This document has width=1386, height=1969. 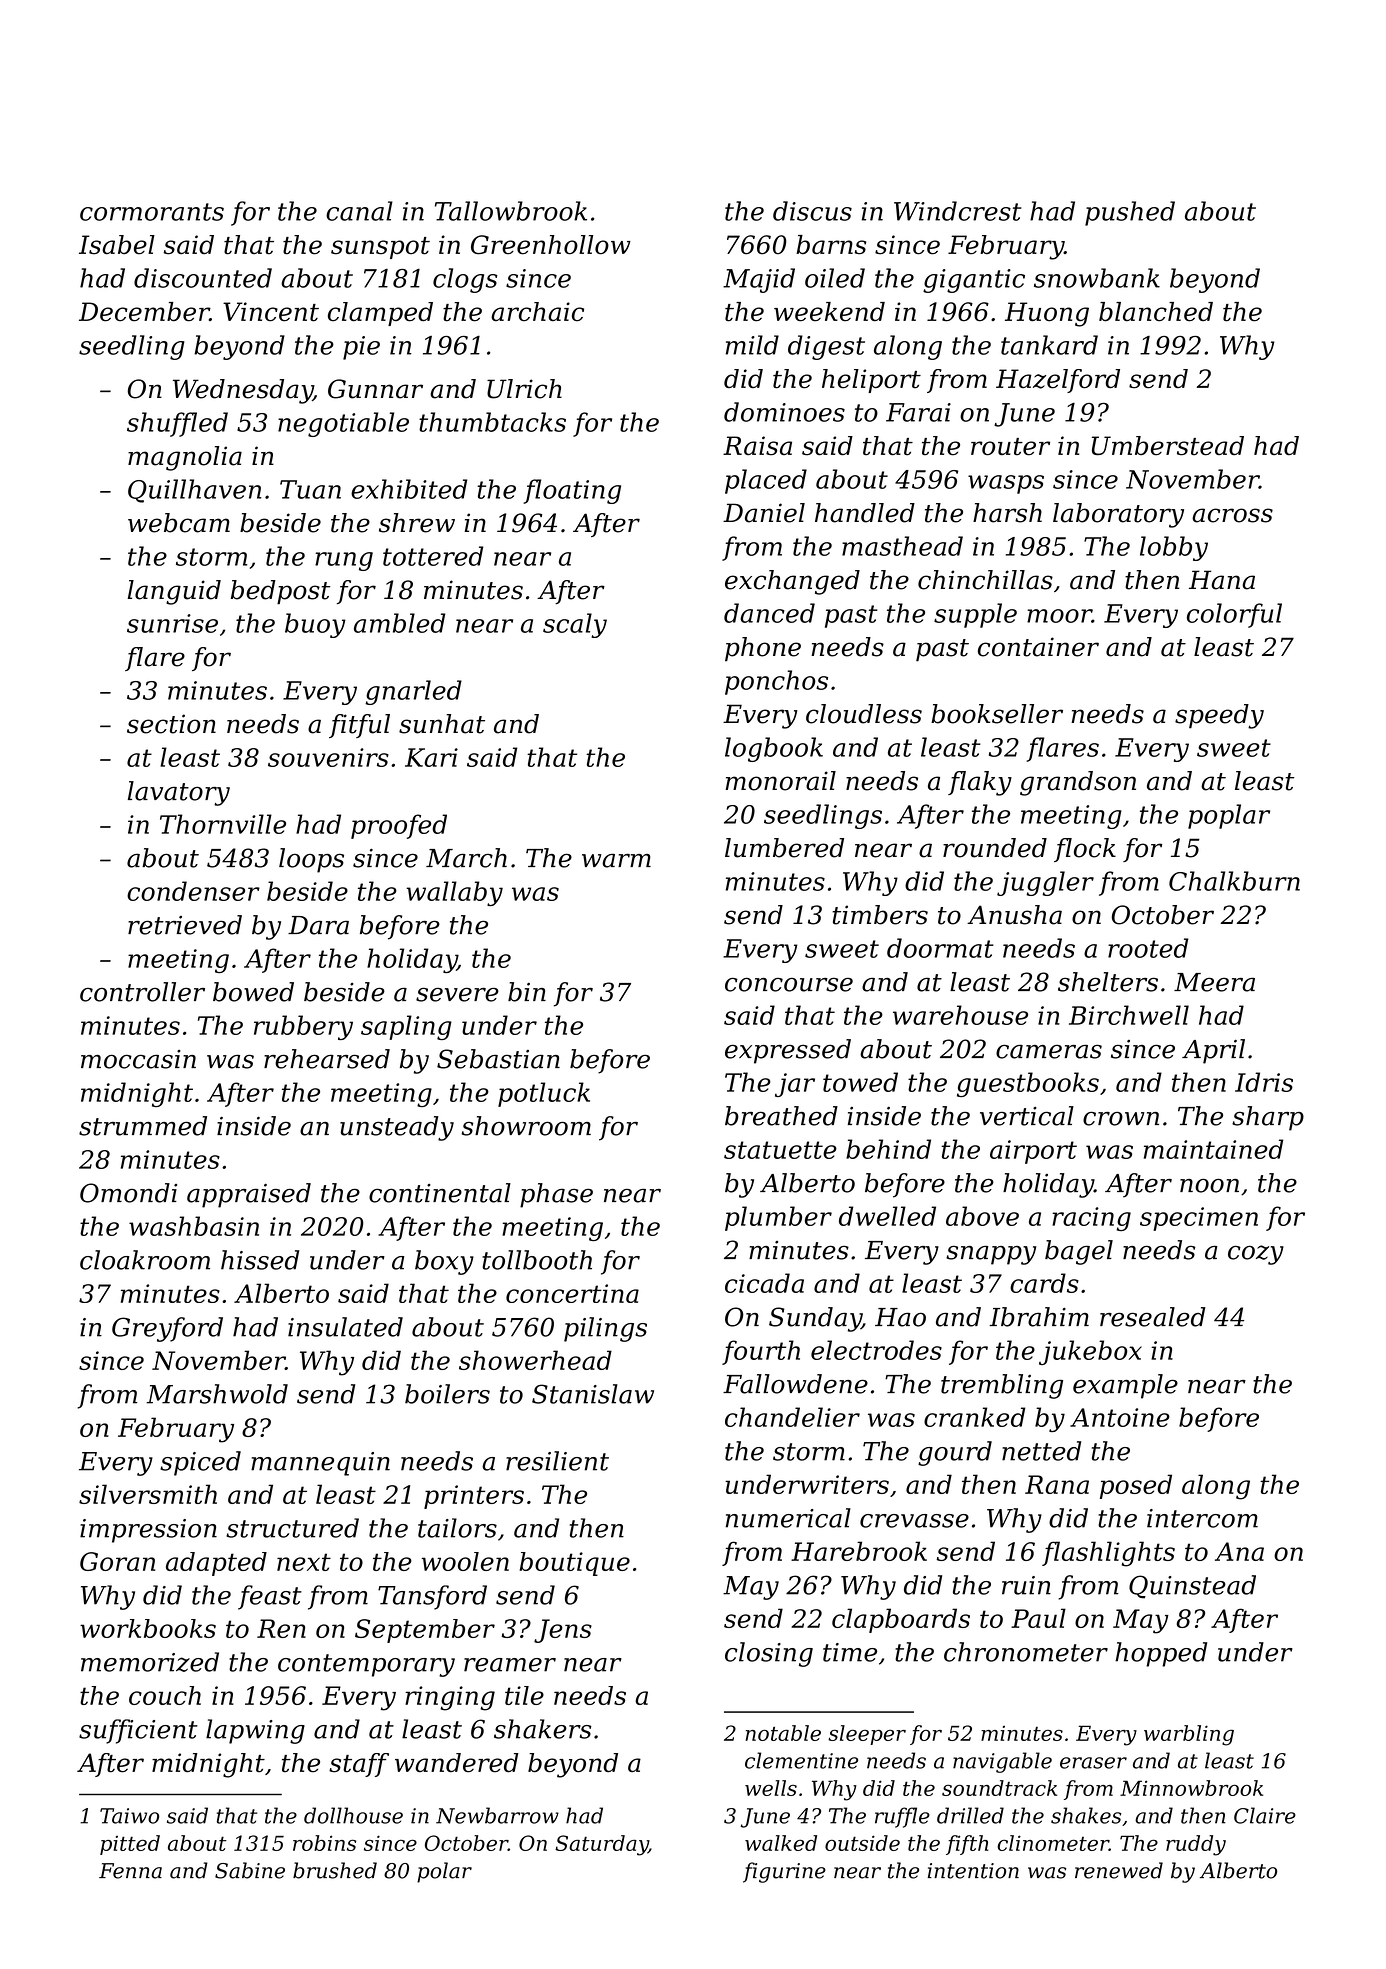 What do you see at coordinates (129, 1816) in the document?
I see `Taiwo` at bounding box center [129, 1816].
